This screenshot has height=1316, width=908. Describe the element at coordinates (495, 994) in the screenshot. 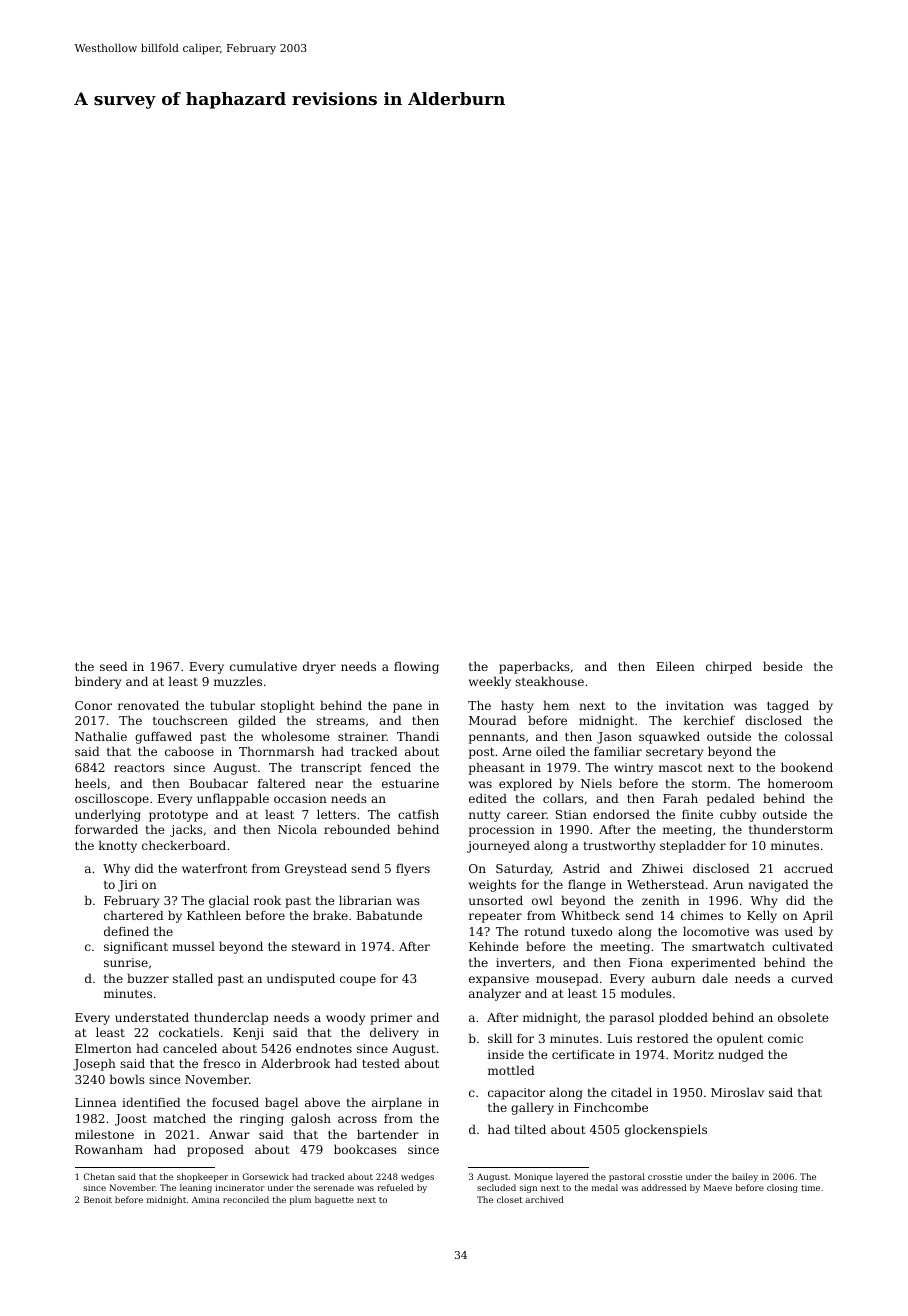

I see `analyzer` at that location.
